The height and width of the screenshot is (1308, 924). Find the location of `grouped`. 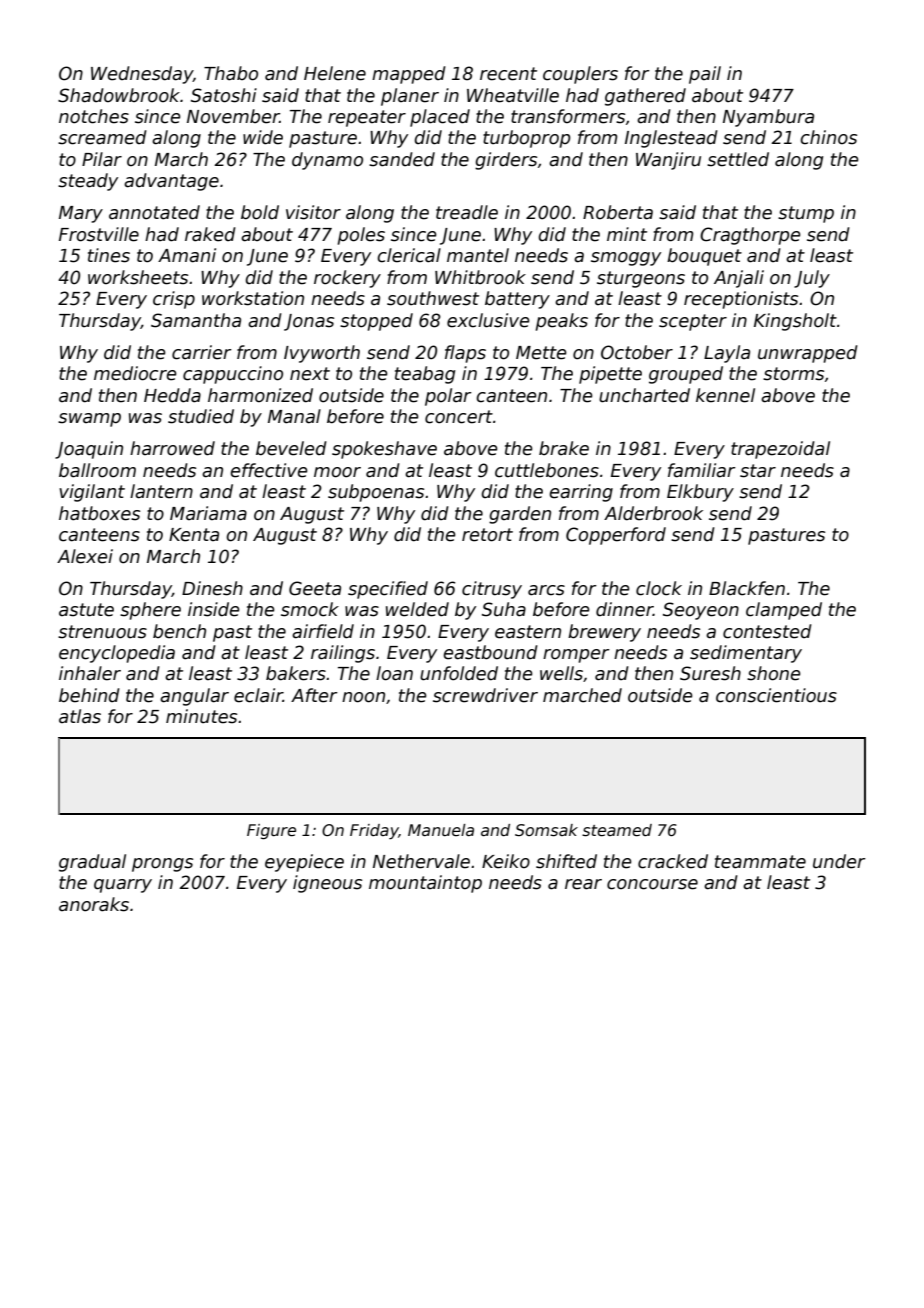

grouped is located at coordinates (686, 375).
